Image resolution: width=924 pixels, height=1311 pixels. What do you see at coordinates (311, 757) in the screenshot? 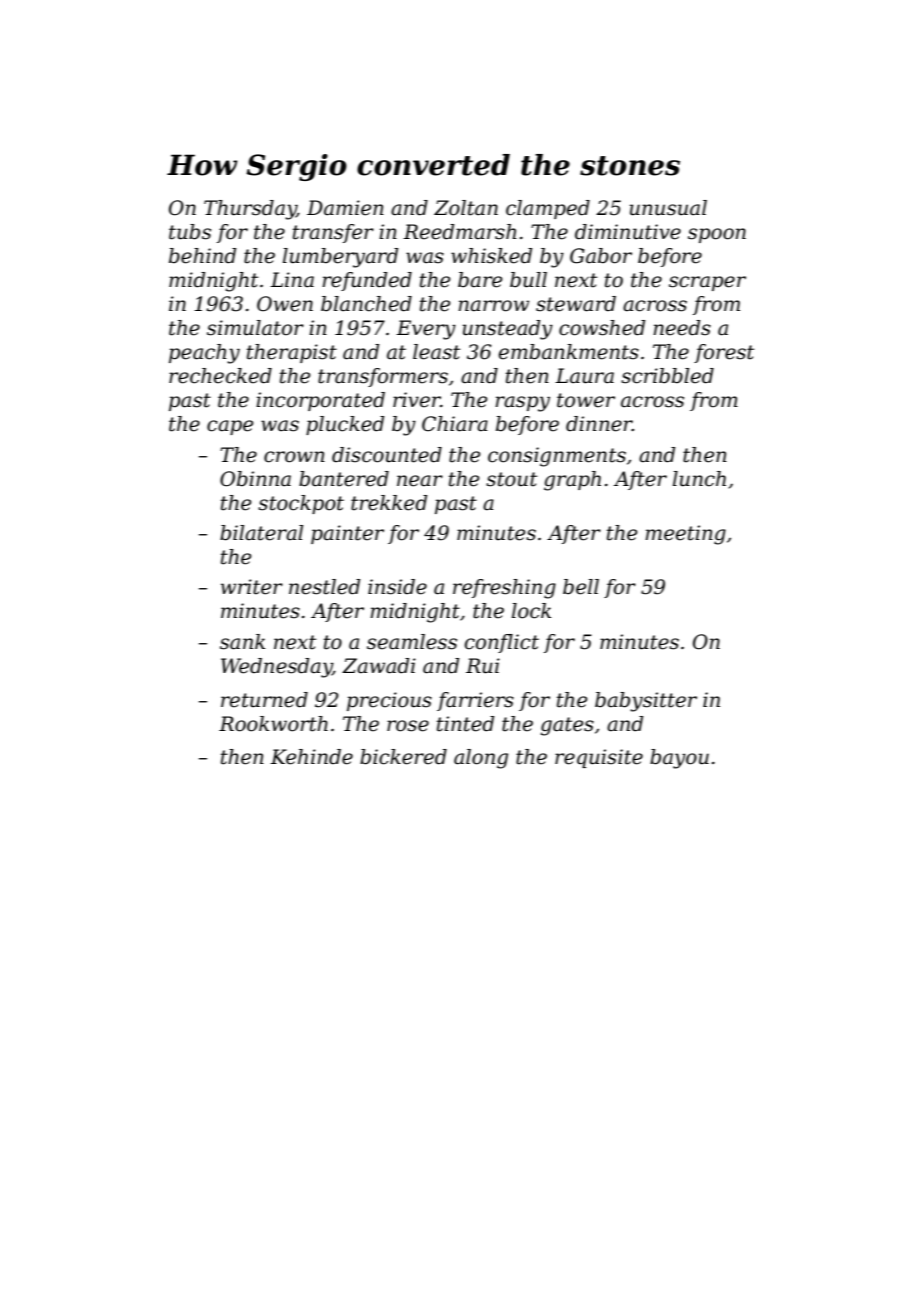
I see `Kehinde` at bounding box center [311, 757].
